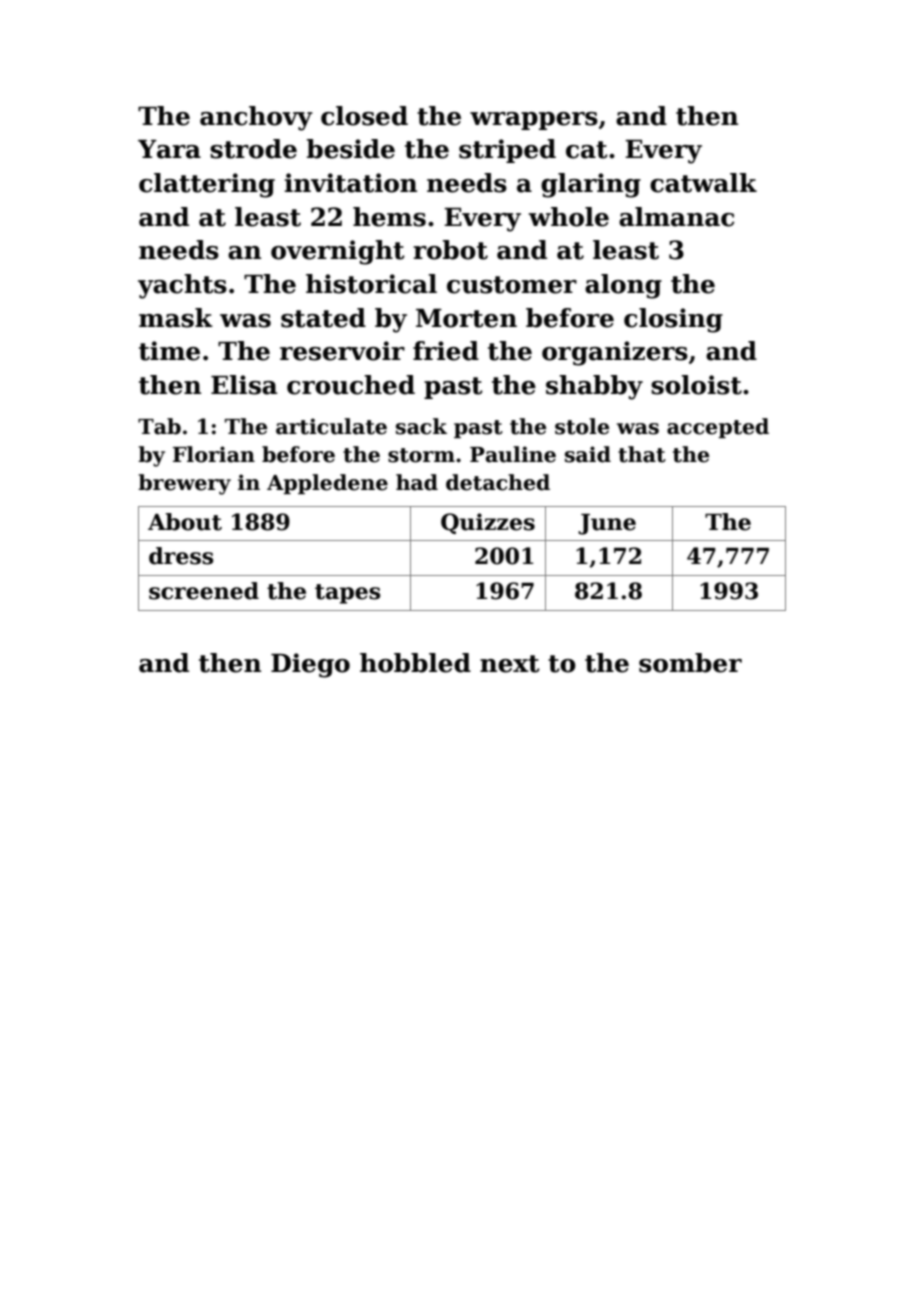  Describe the element at coordinates (415, 663) in the document. I see `hobbled` at that location.
